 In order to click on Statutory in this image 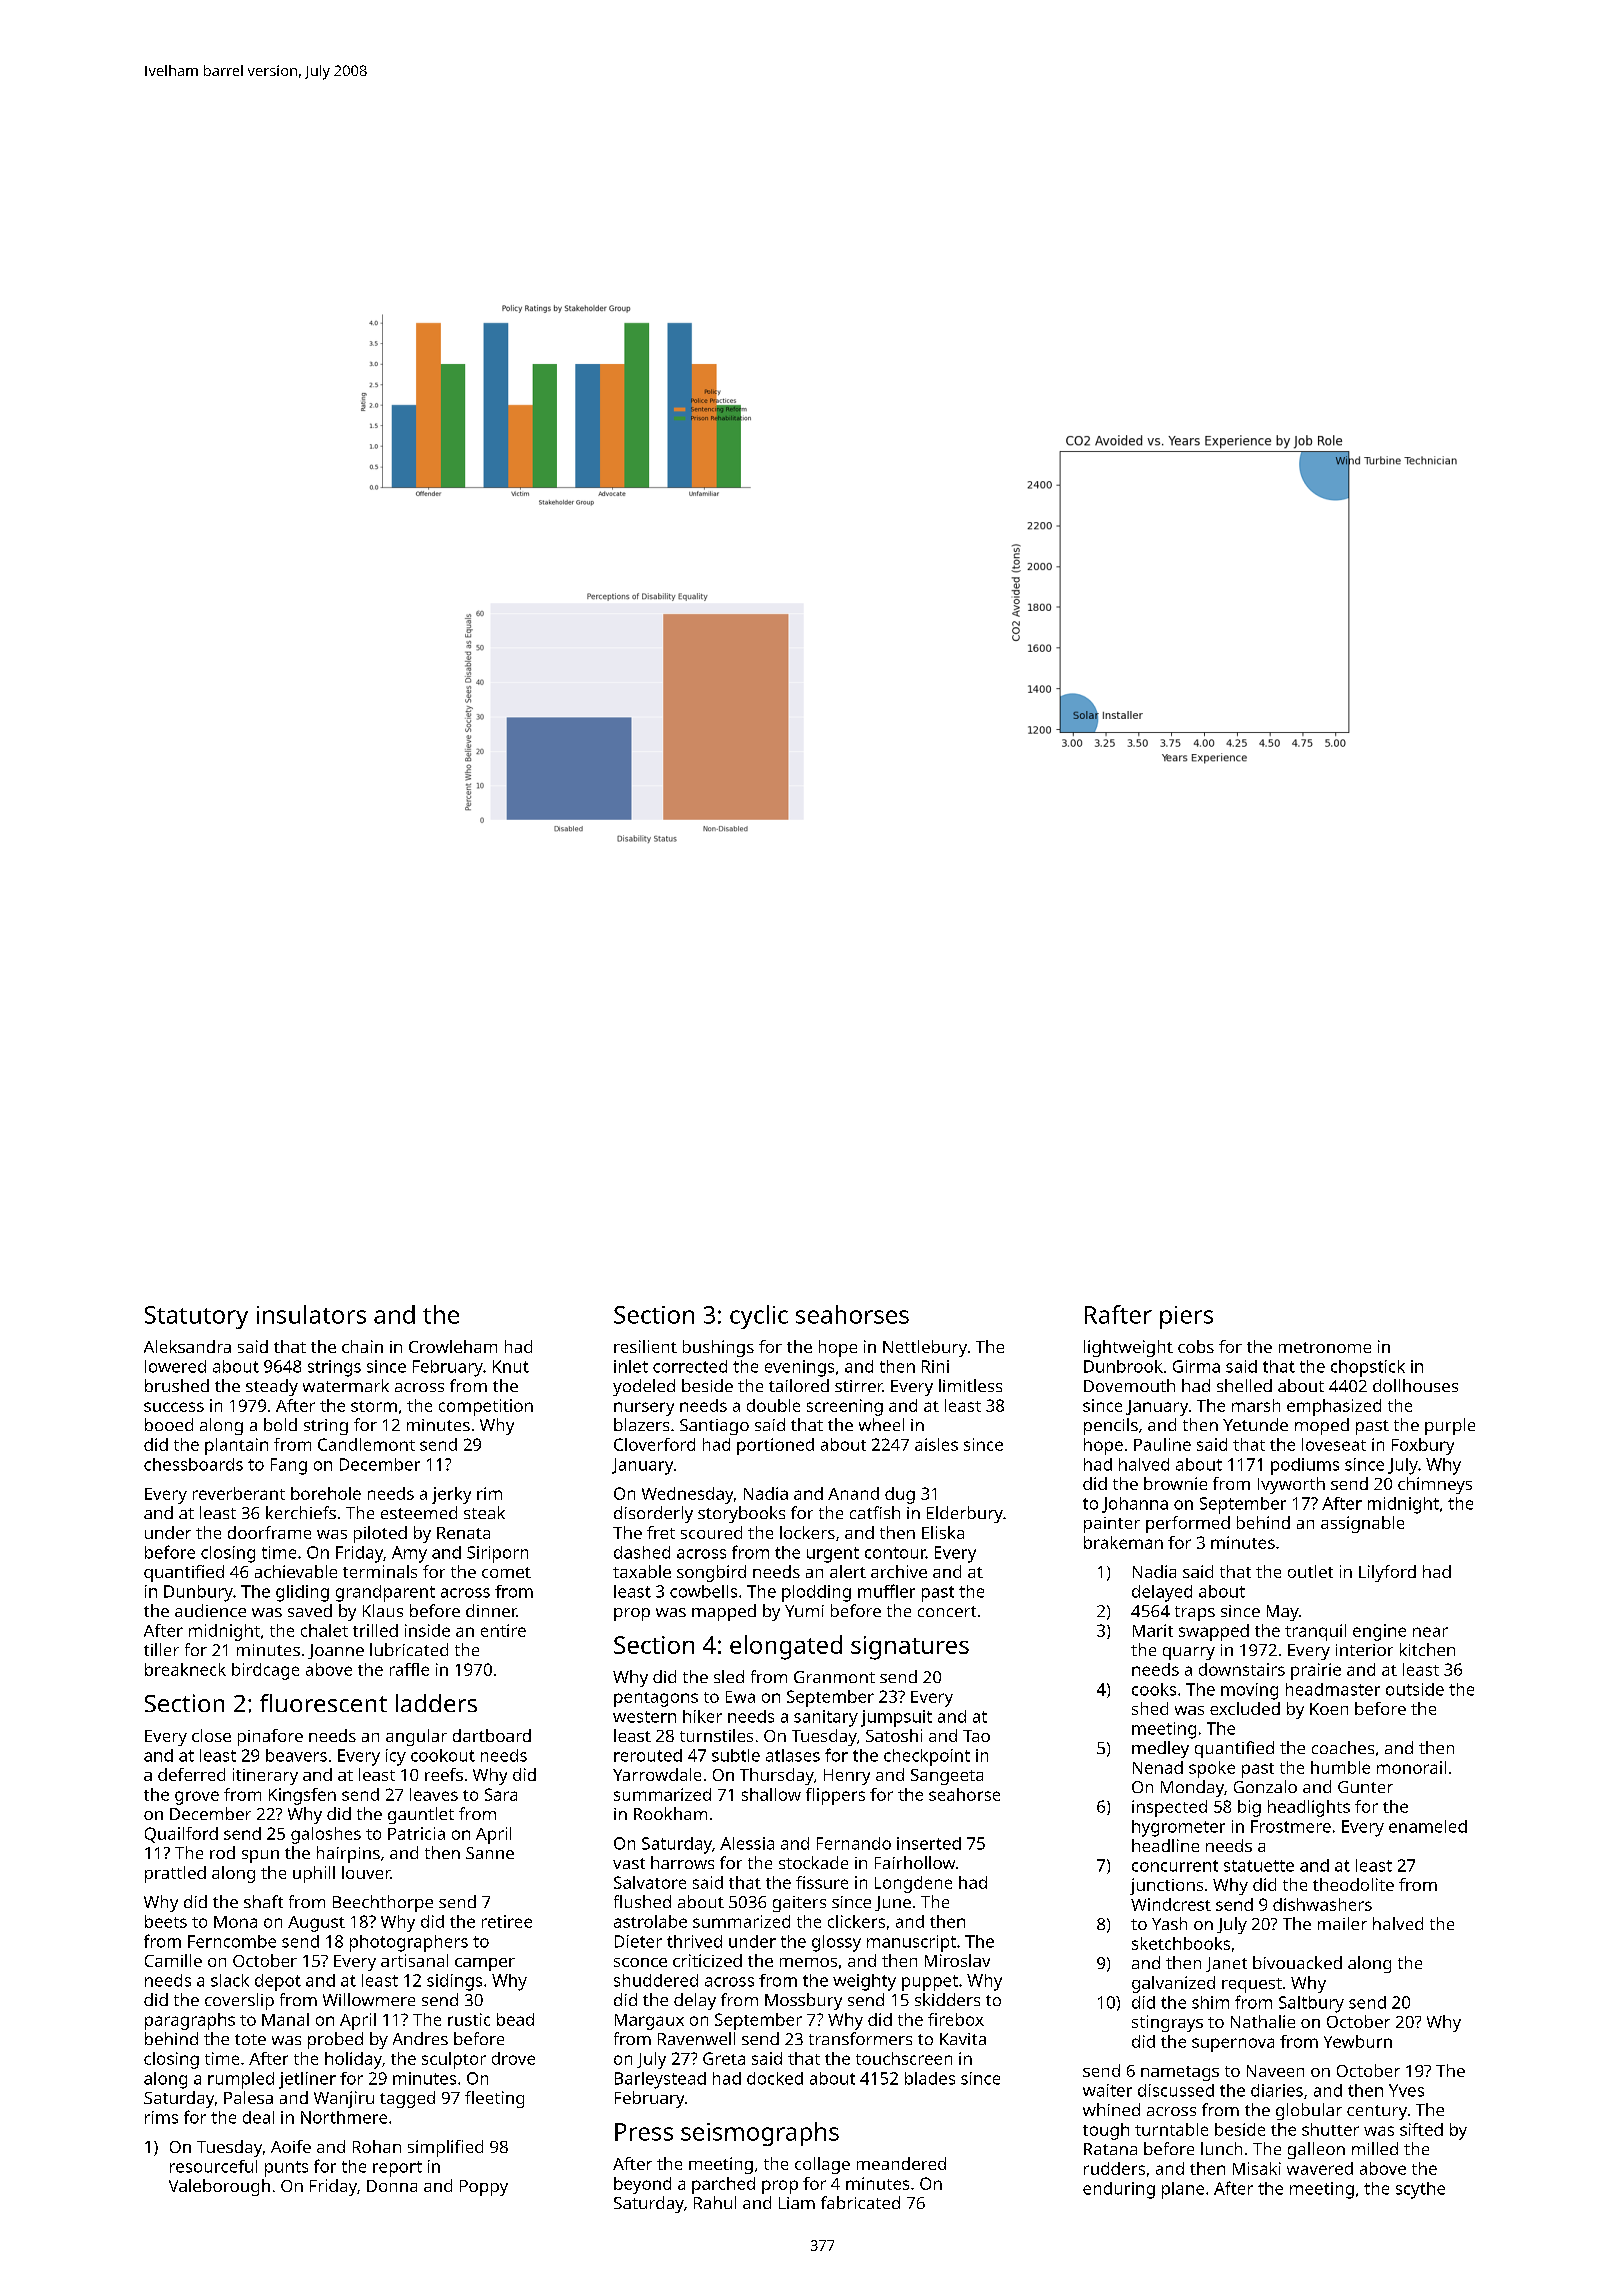, I will do `click(196, 1317)`.
